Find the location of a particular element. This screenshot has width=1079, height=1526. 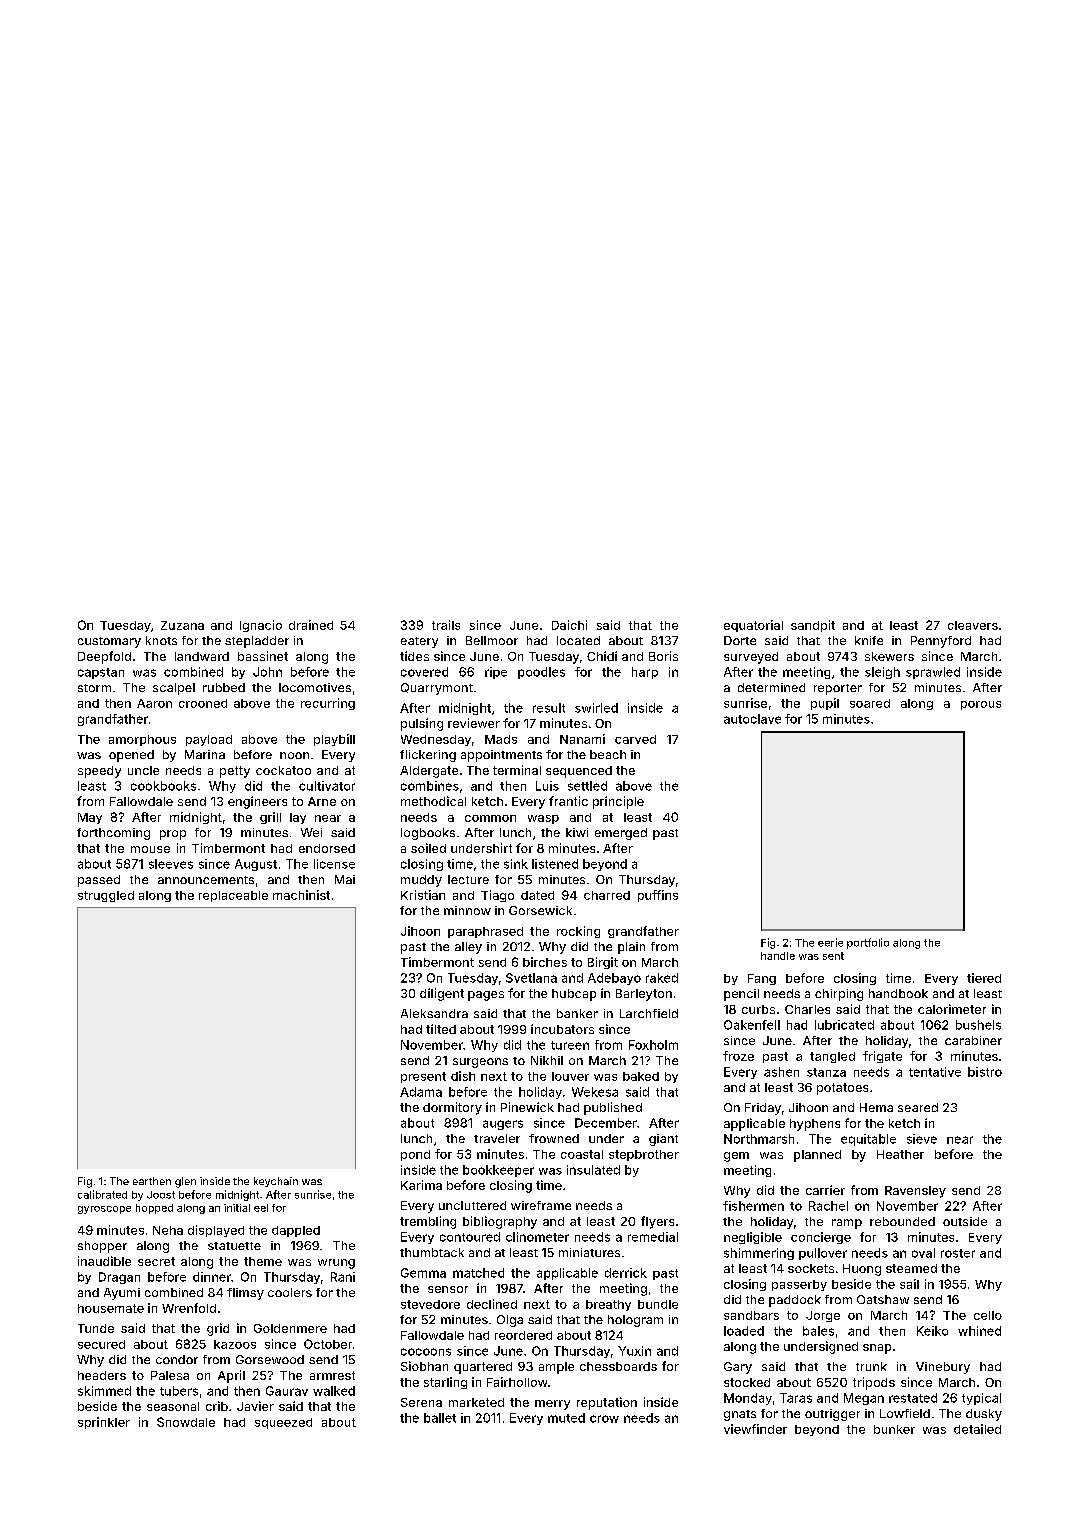

porous is located at coordinates (981, 705).
